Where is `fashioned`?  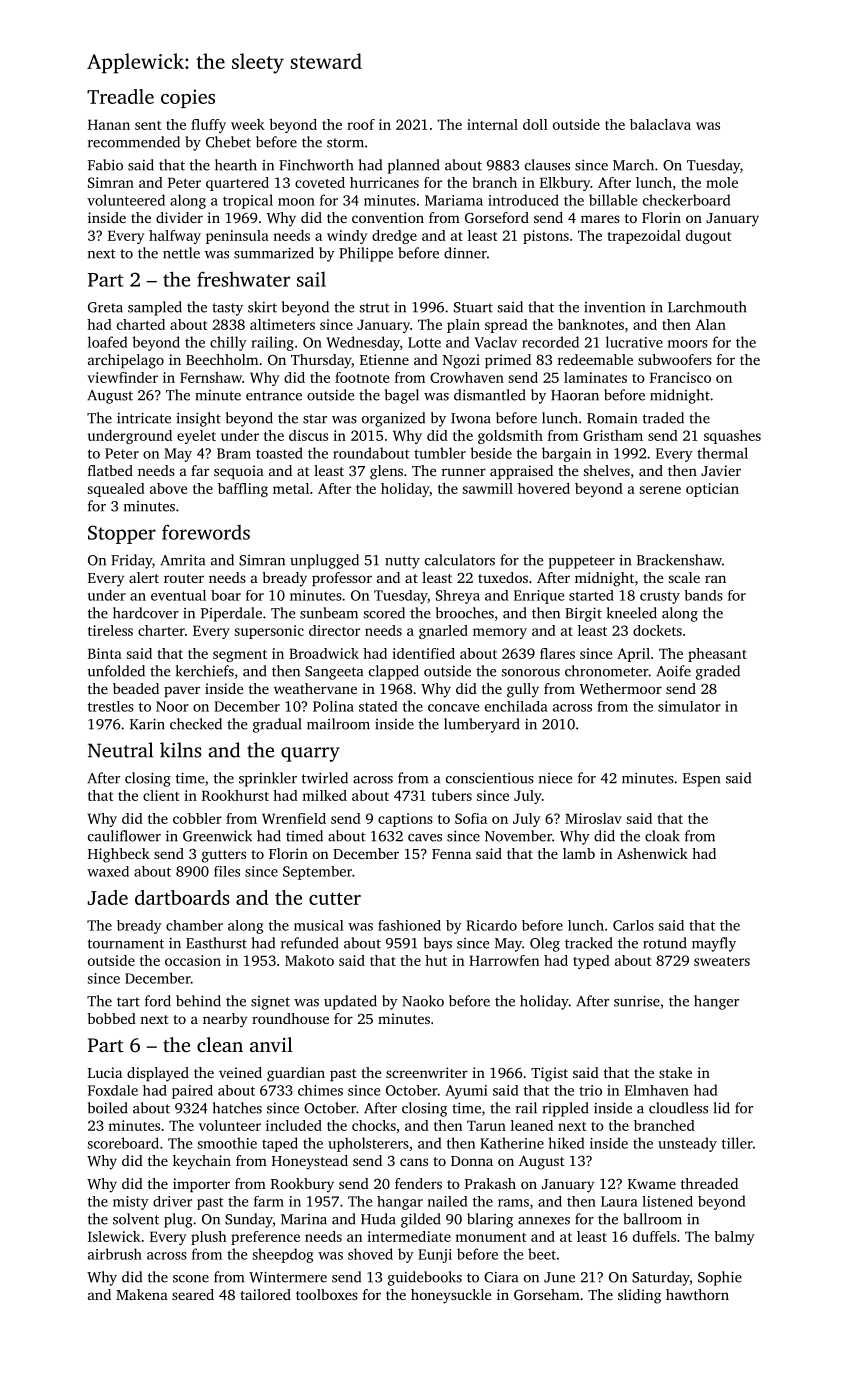
fashioned is located at coordinates (409, 925).
